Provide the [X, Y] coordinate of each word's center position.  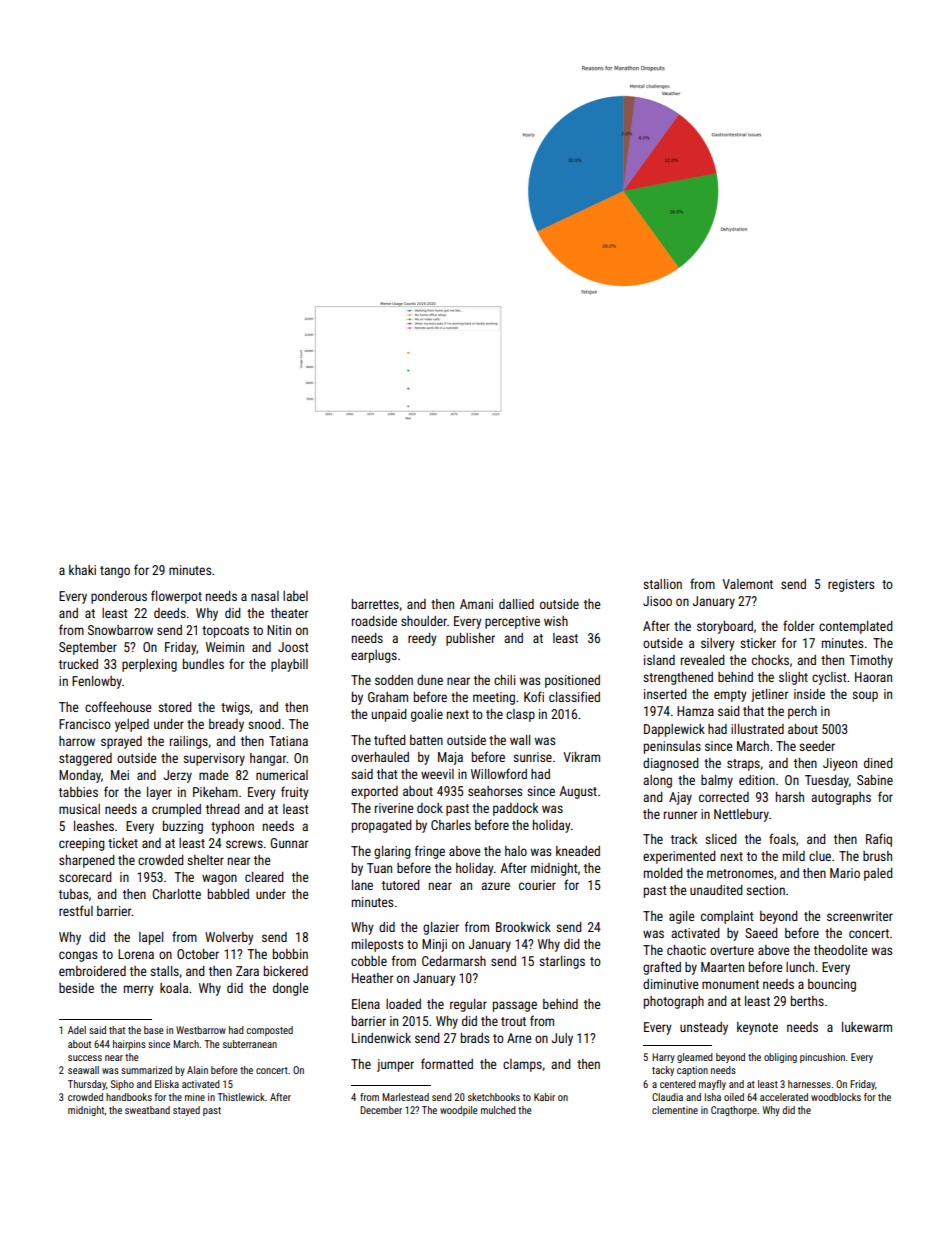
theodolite [840, 950]
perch [802, 712]
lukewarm [867, 1027]
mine [195, 1097]
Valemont [747, 584]
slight [793, 678]
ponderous [119, 597]
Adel [77, 1030]
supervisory [214, 759]
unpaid [389, 715]
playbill [289, 665]
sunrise [532, 757]
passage [515, 1006]
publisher [470, 639]
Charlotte [176, 894]
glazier [441, 928]
